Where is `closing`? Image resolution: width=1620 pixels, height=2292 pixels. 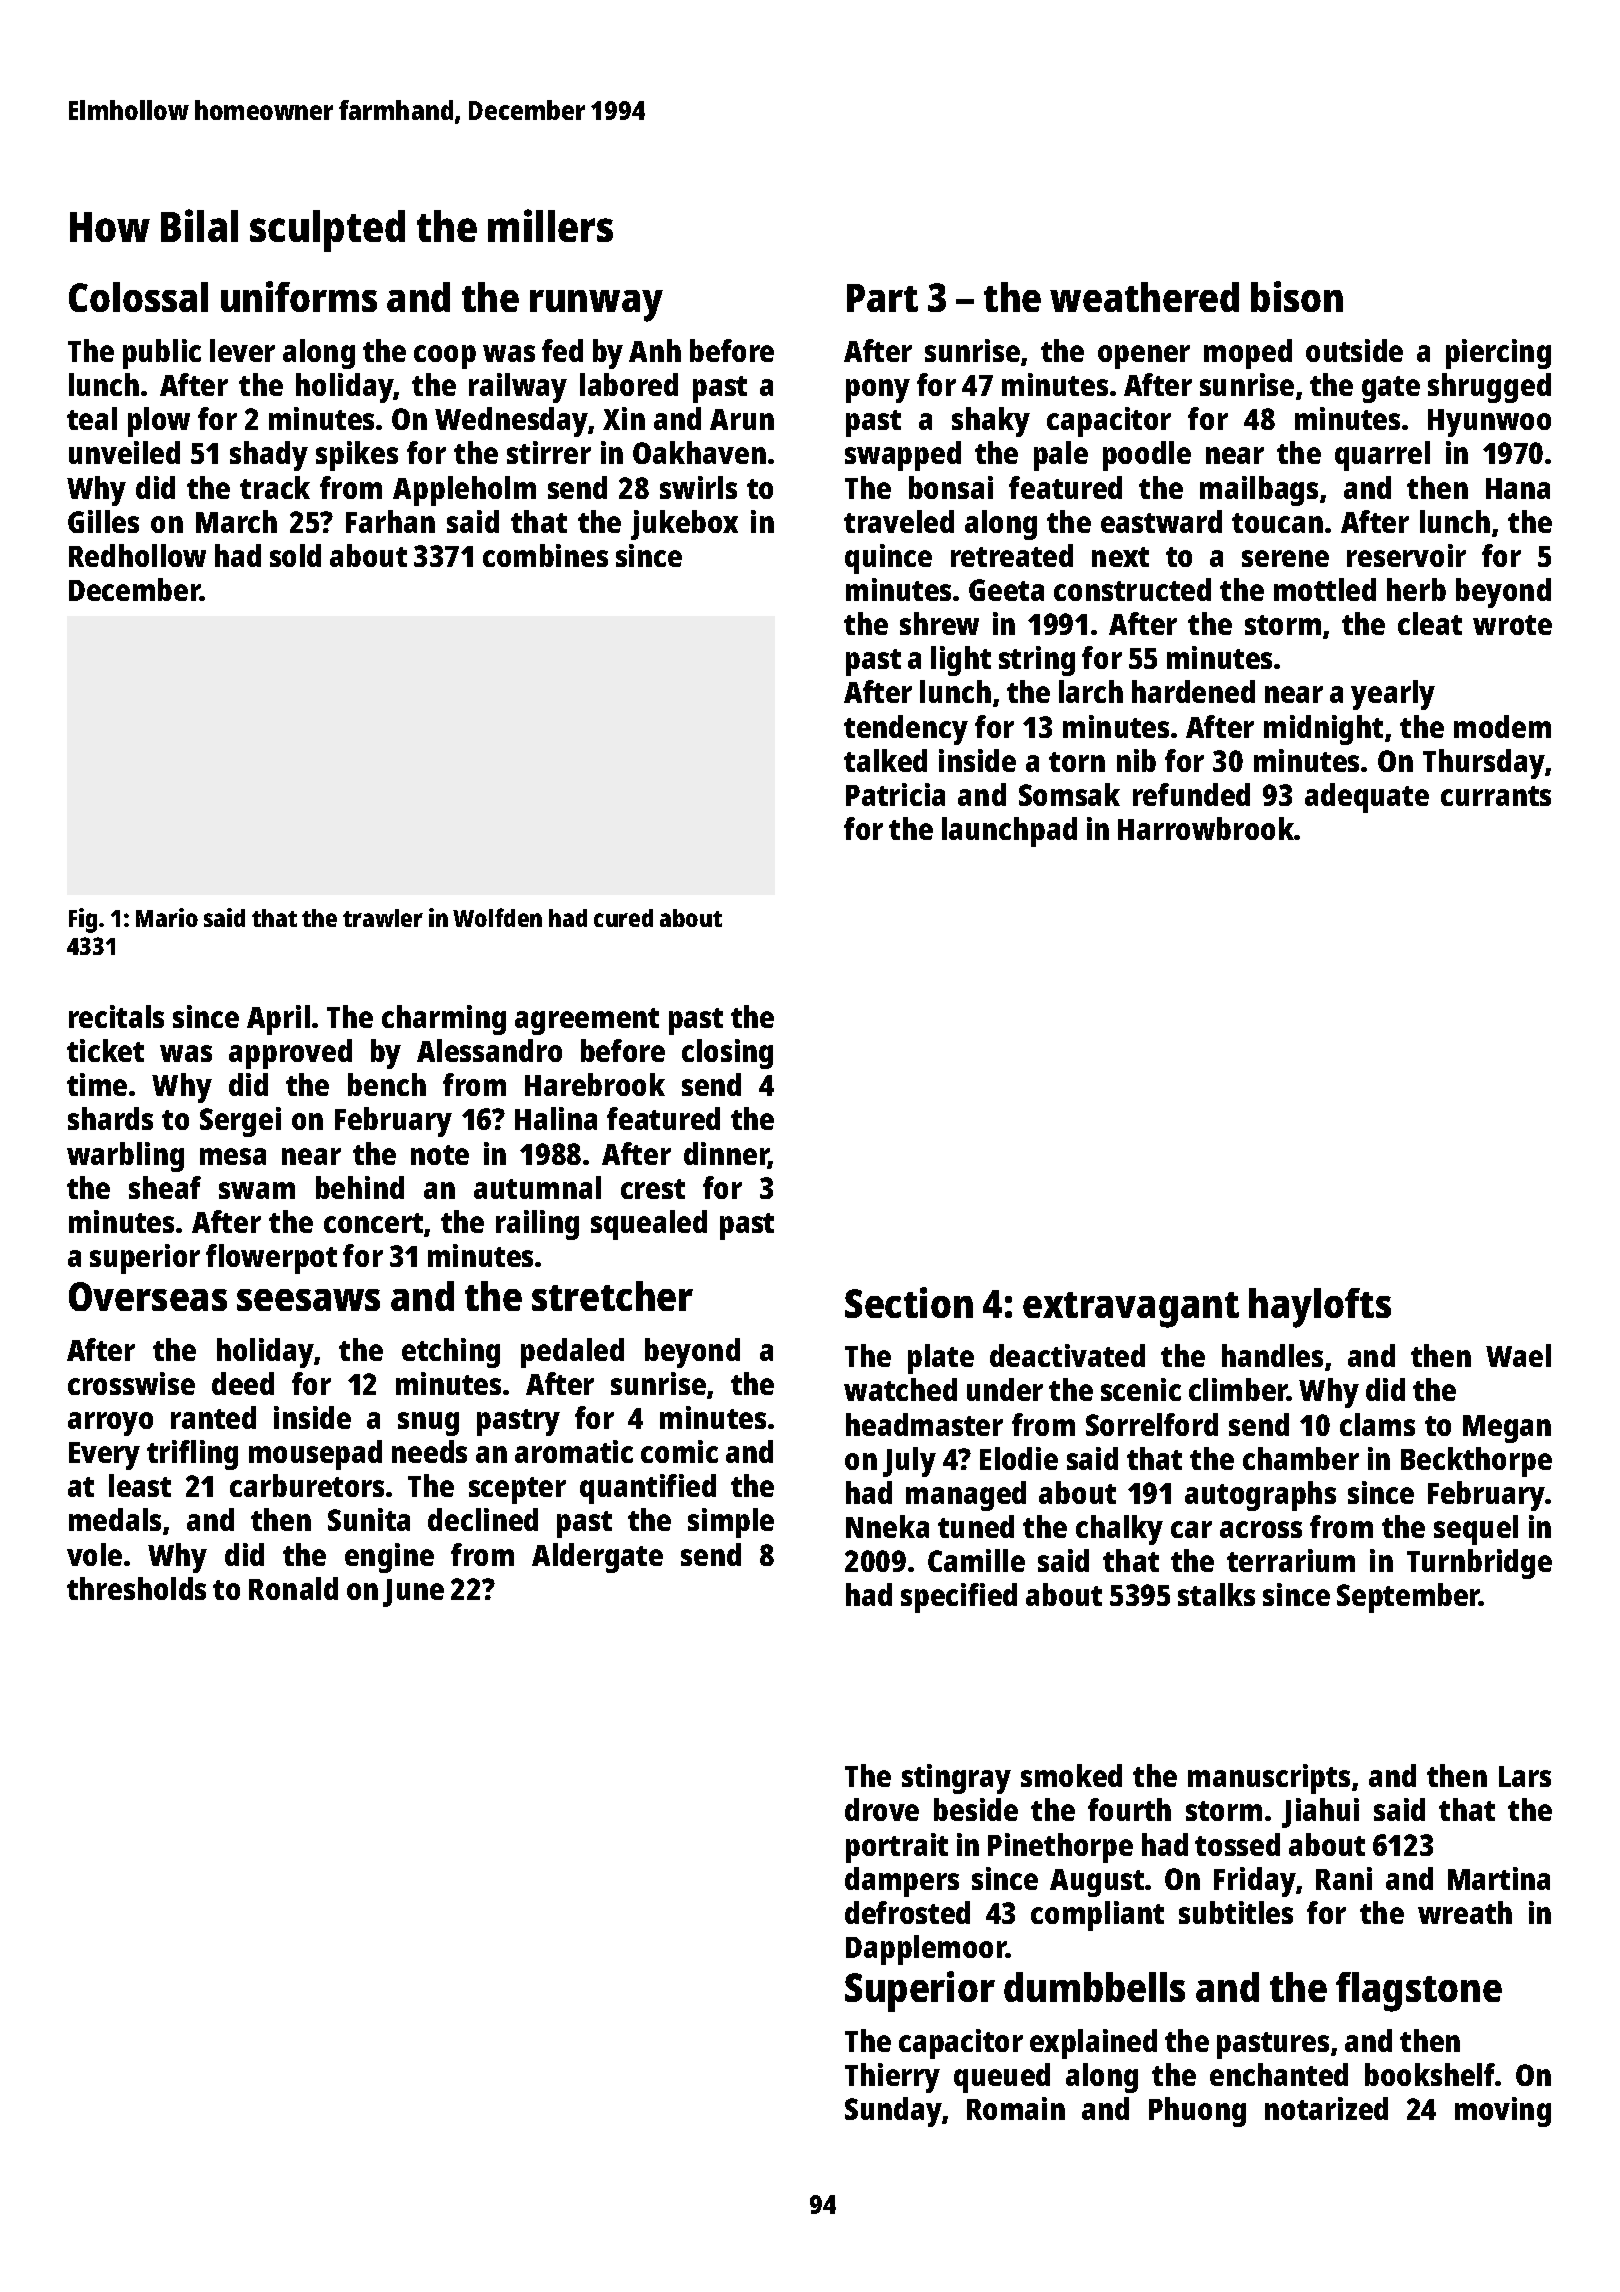
closing is located at coordinates (727, 1054).
